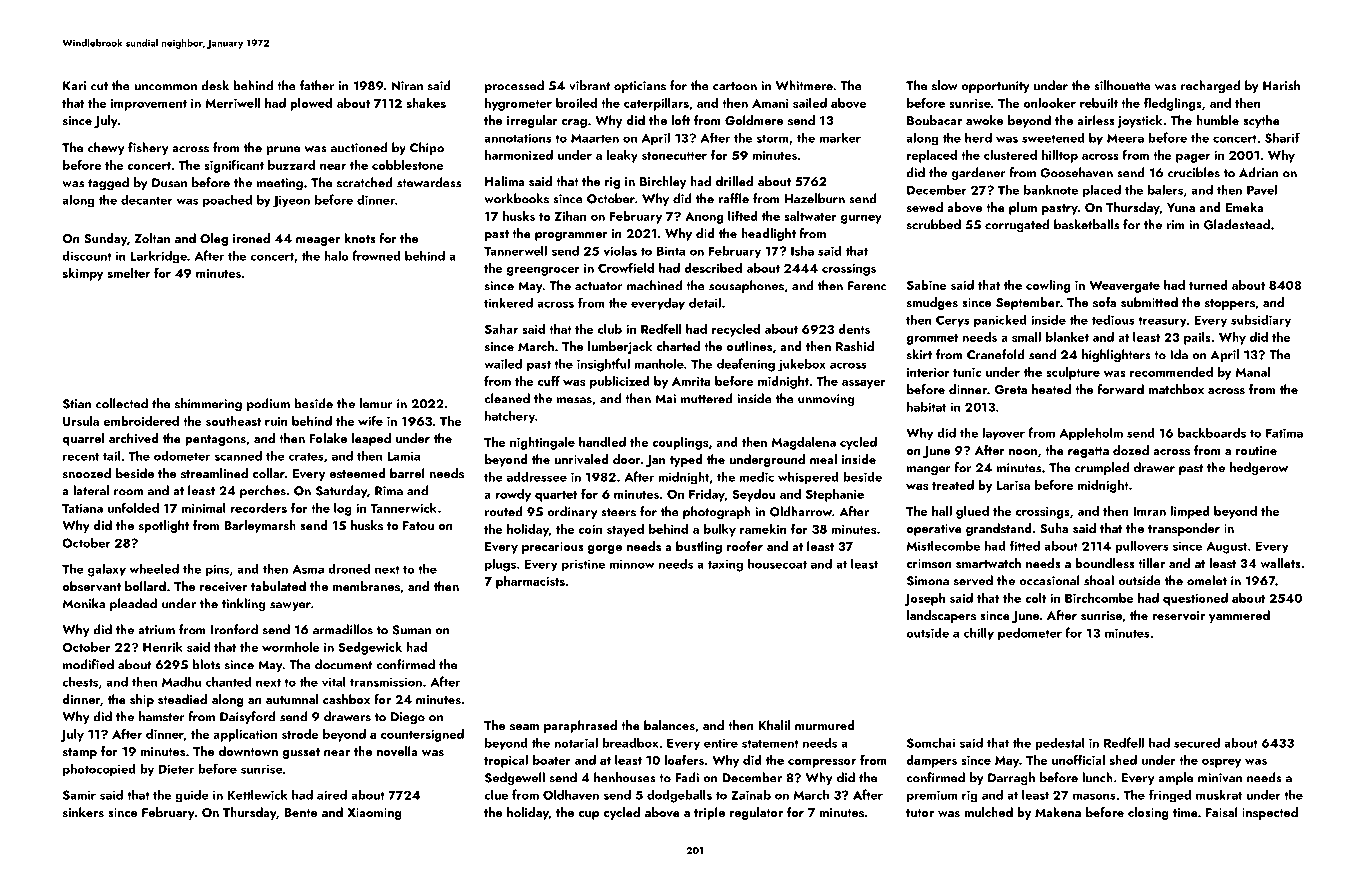  Describe the element at coordinates (945, 85) in the screenshot. I see `slow` at that location.
